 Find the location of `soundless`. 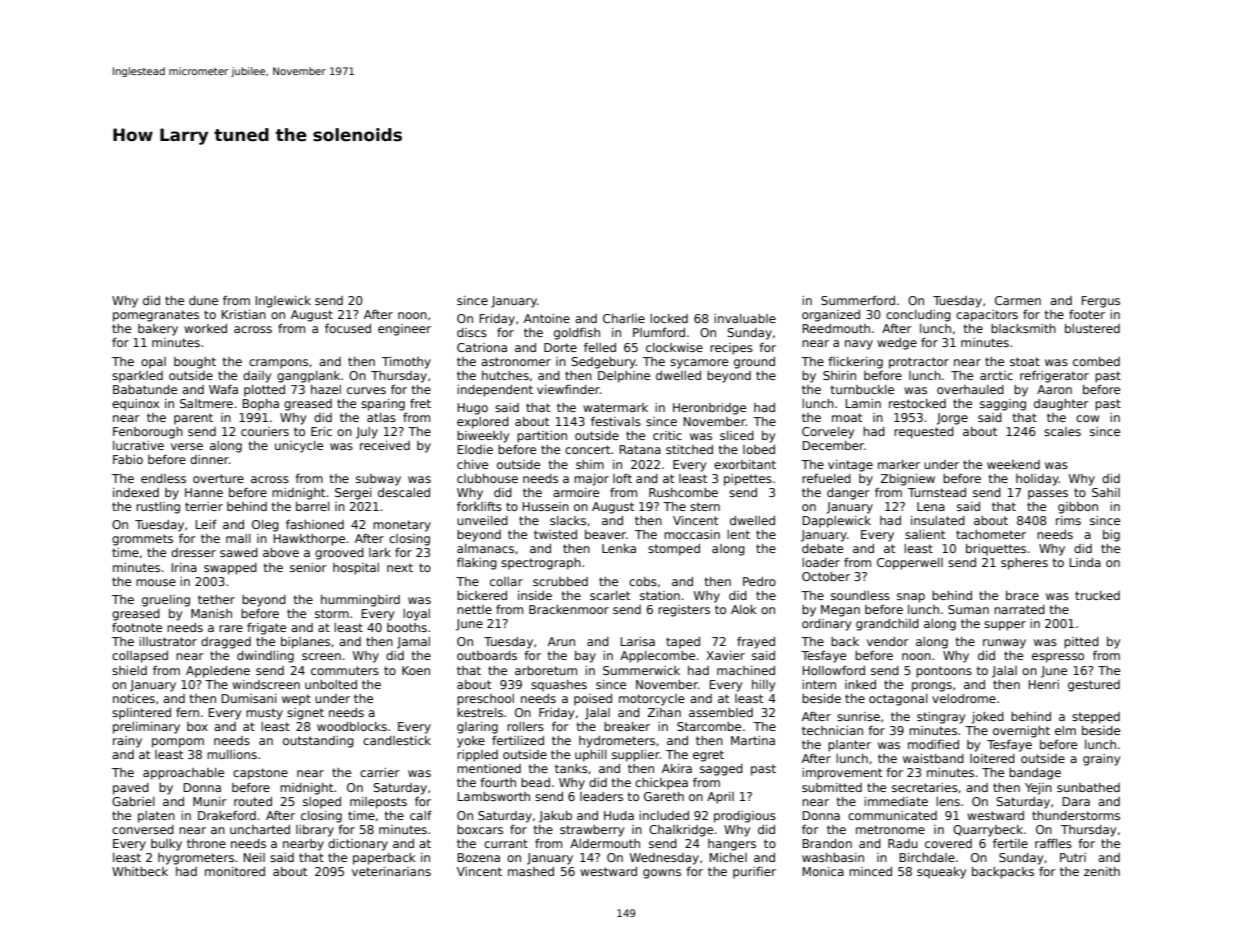

soundless is located at coordinates (860, 595).
